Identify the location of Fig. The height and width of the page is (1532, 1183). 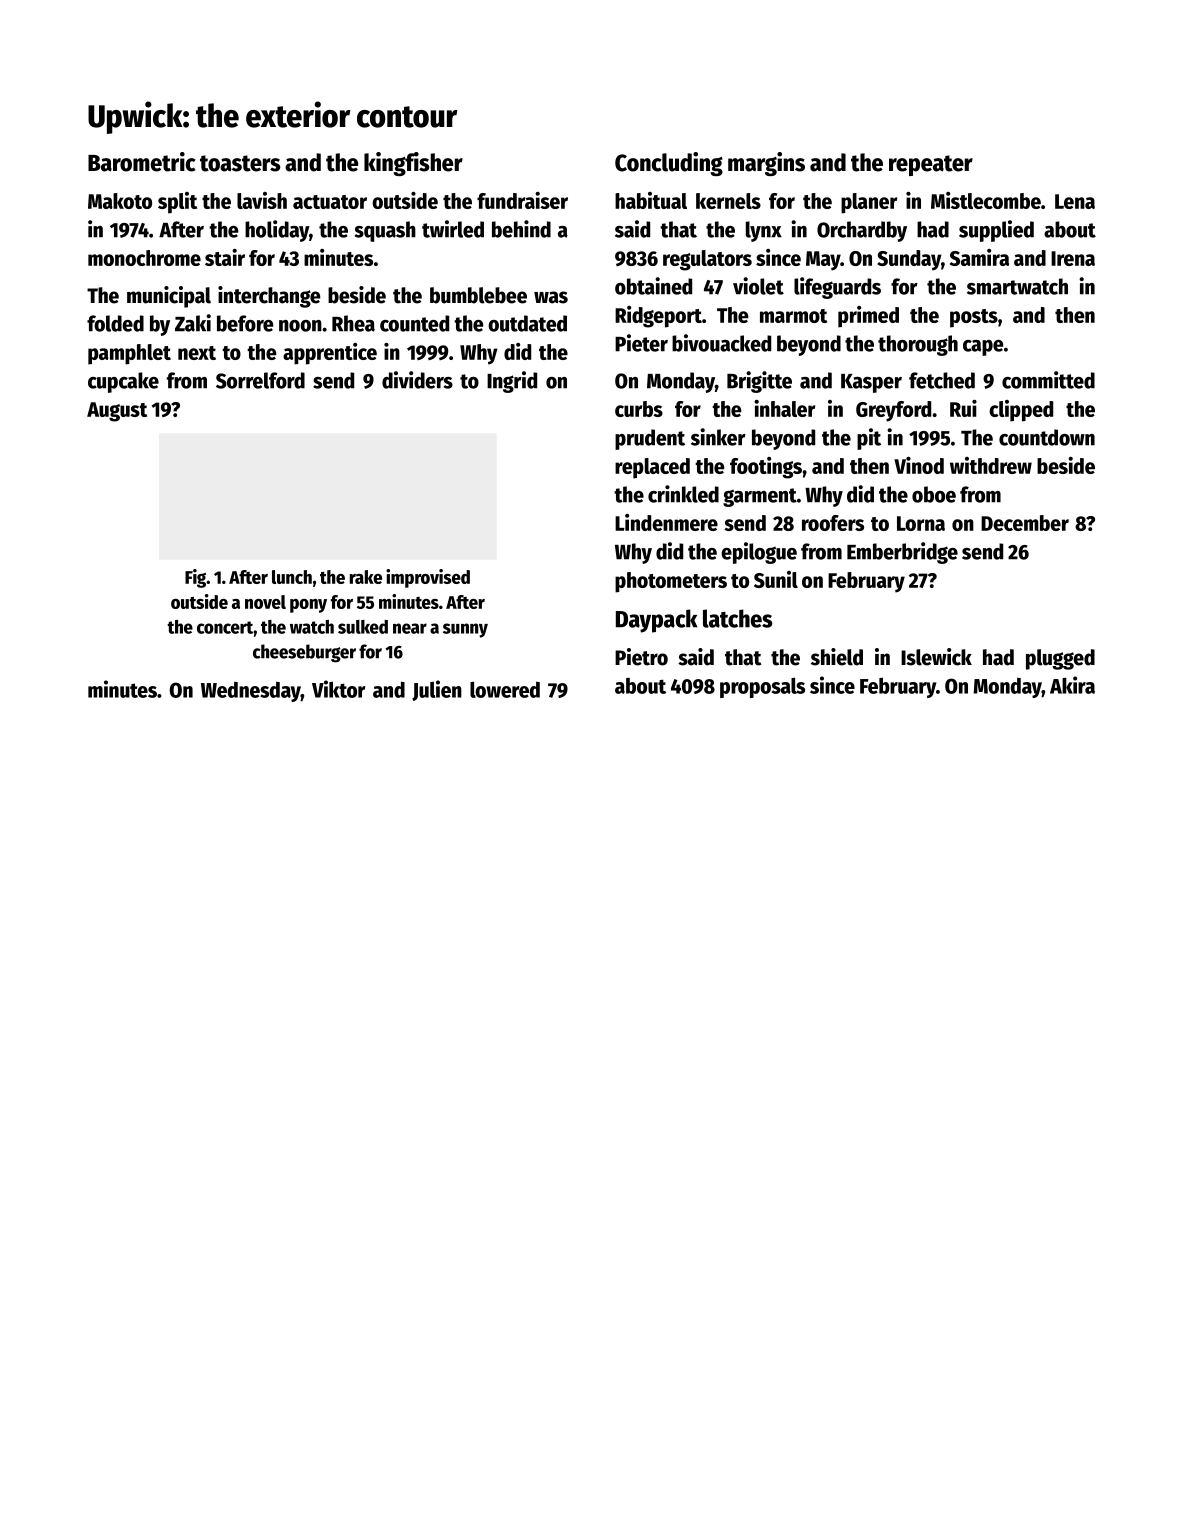
(196, 578).
